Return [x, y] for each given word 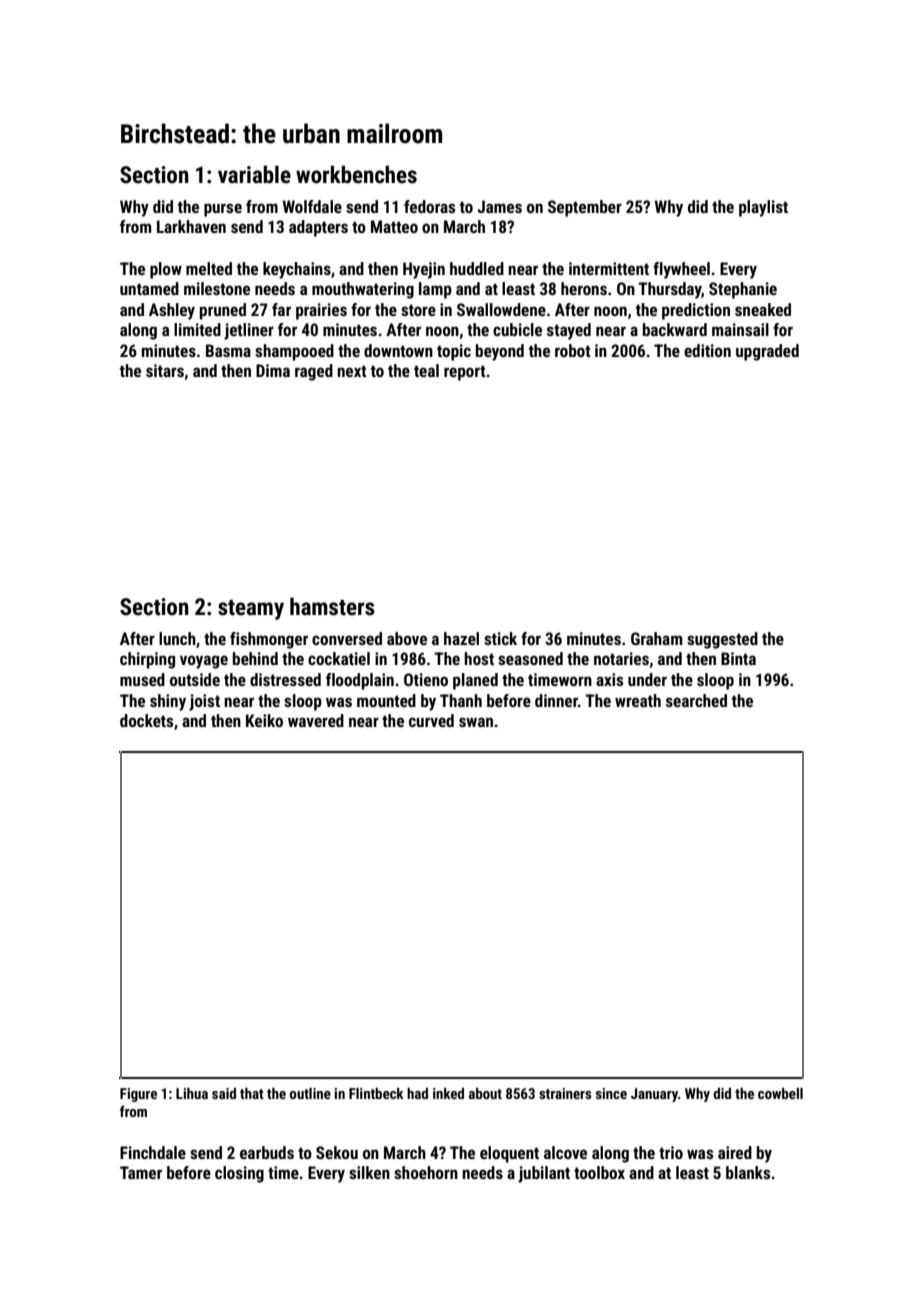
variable [254, 174]
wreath [638, 700]
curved [431, 720]
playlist [763, 208]
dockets [146, 720]
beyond [500, 352]
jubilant [544, 1174]
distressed [285, 679]
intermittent [609, 268]
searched [696, 700]
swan [476, 722]
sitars [165, 370]
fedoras [429, 206]
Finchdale [153, 1152]
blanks [748, 1172]
